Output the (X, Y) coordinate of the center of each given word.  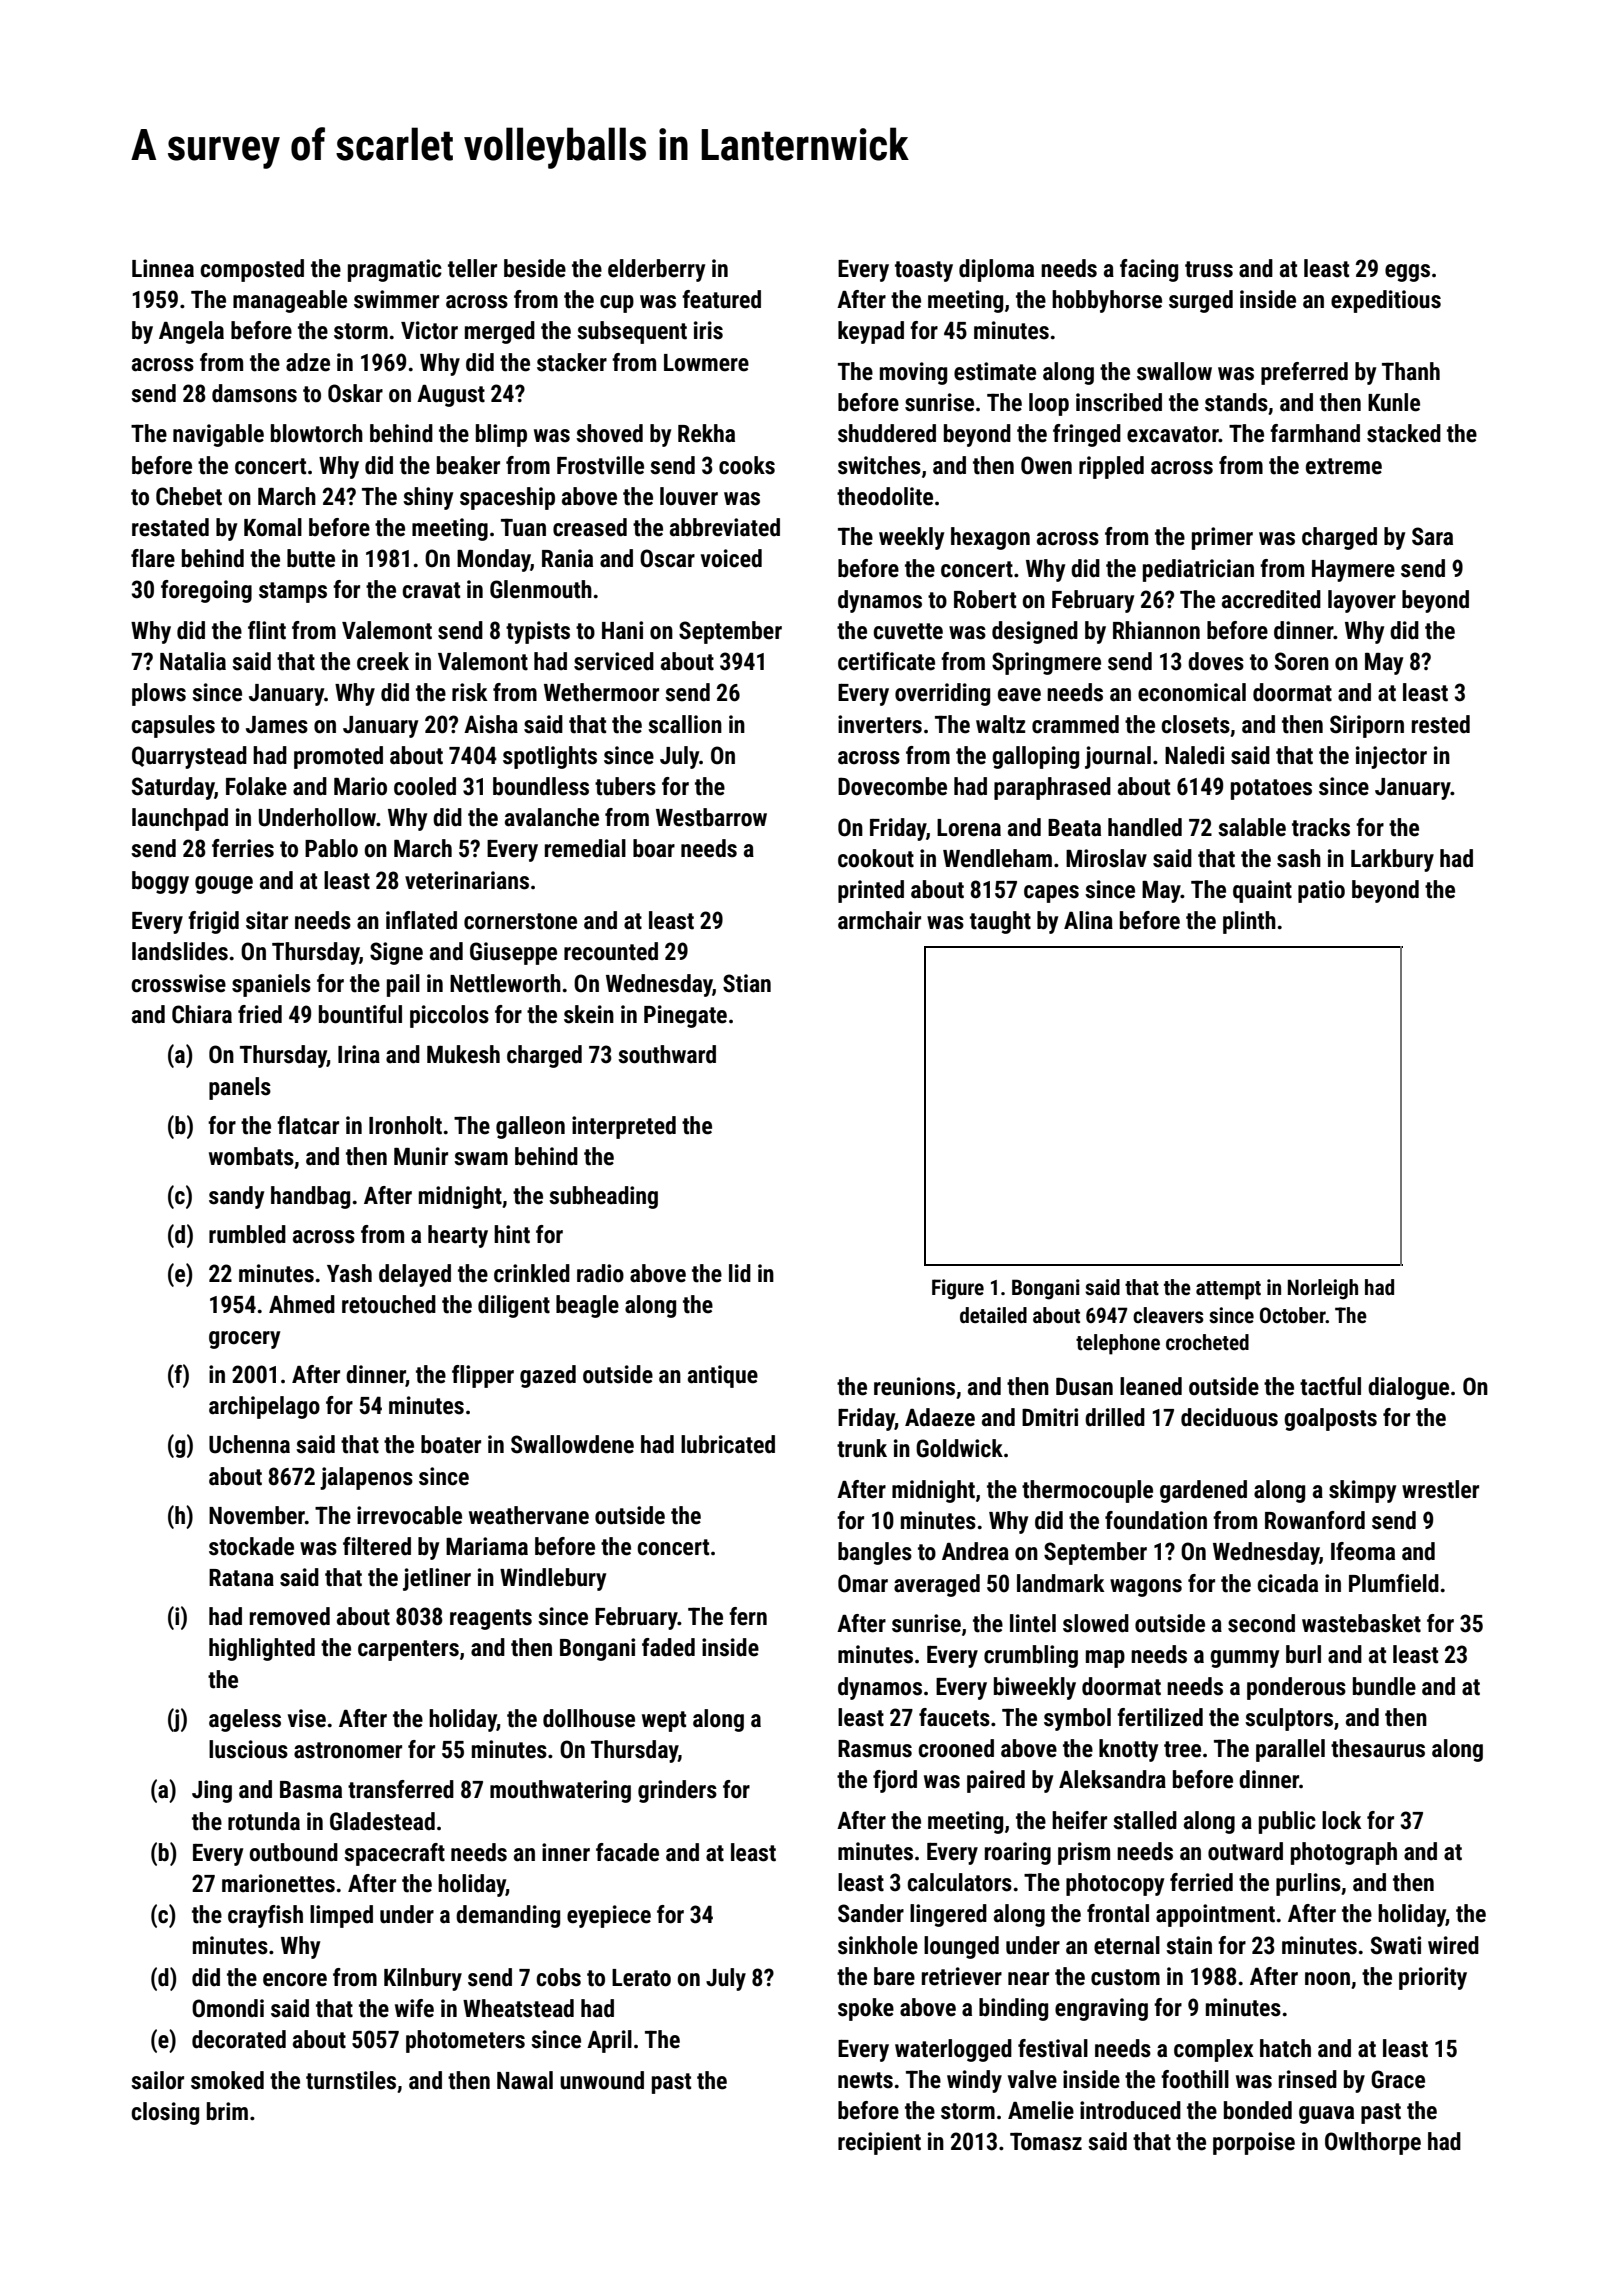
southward (667, 1054)
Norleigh (1323, 1289)
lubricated (728, 1444)
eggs (1407, 273)
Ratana (241, 1578)
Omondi (228, 2008)
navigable (218, 435)
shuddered (887, 433)
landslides (180, 951)
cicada (1287, 1583)
